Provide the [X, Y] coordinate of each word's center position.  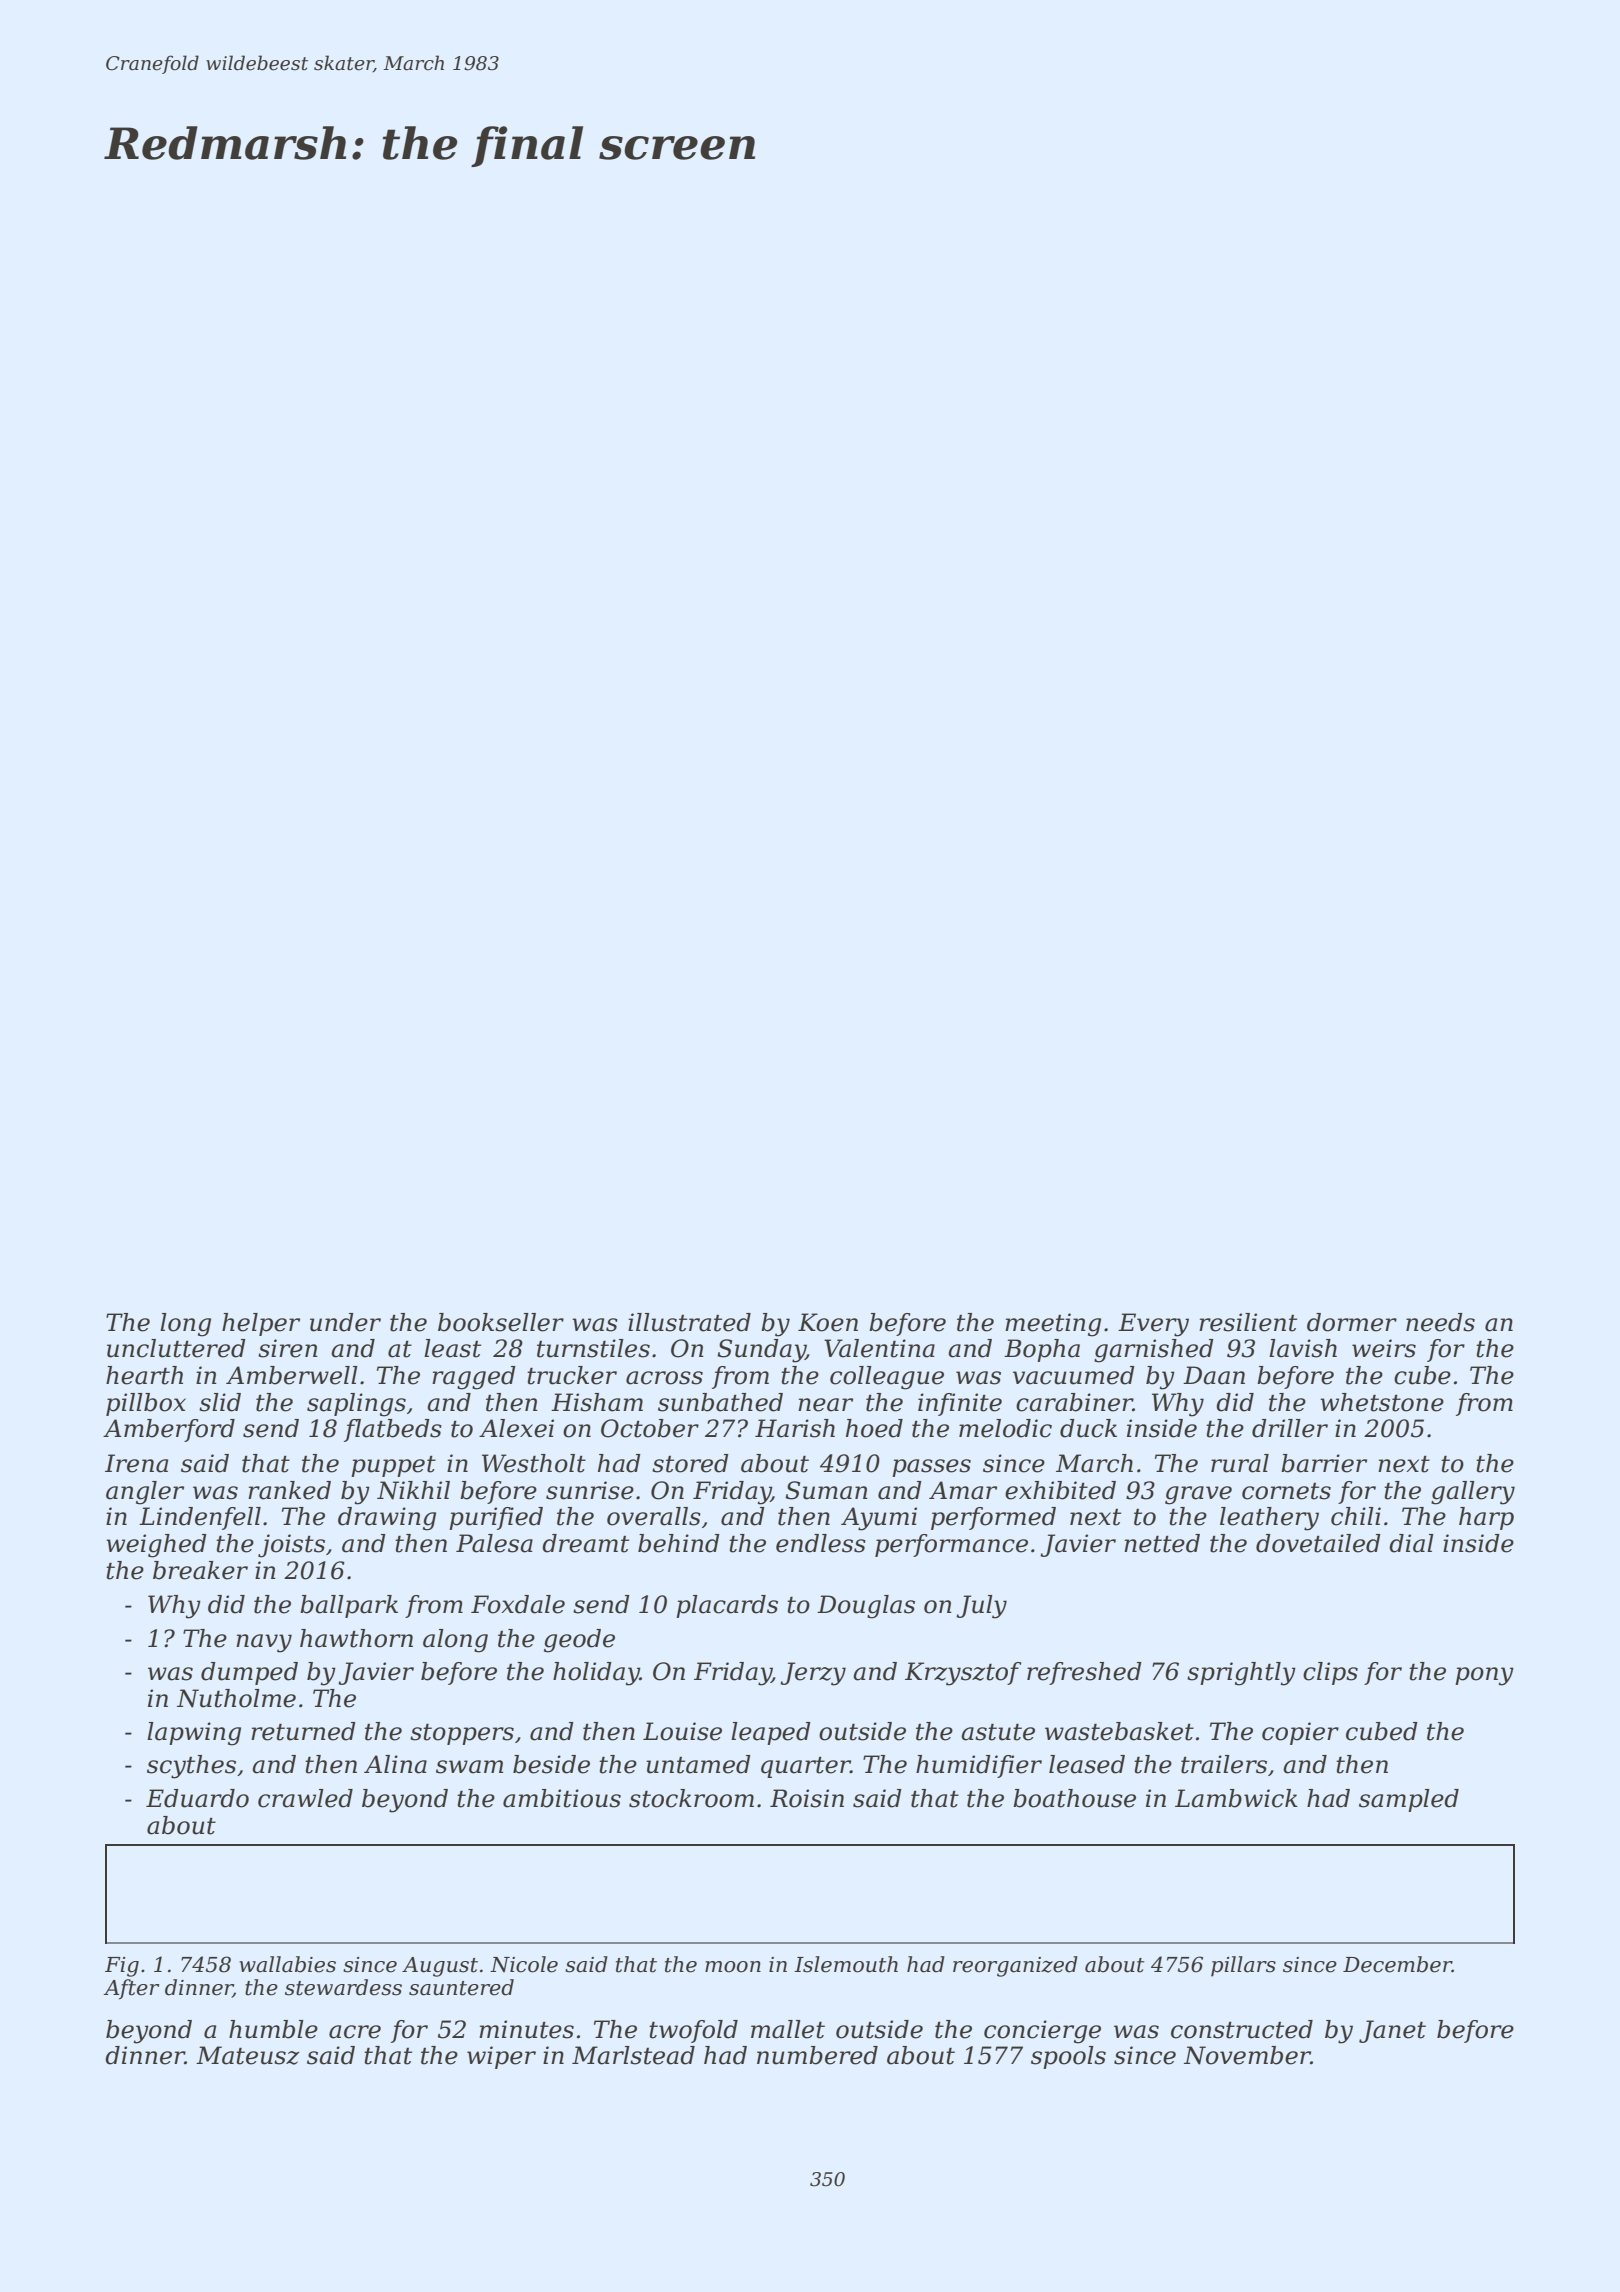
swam [469, 1767]
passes [931, 1468]
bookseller [501, 1322]
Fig [122, 1967]
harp [1486, 1518]
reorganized [1015, 1966]
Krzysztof [963, 1674]
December [1397, 1964]
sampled [1409, 1800]
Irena [136, 1463]
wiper [501, 2057]
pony [1484, 1676]
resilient [1248, 1322]
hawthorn [356, 1638]
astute [998, 1732]
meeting [1053, 1325]
